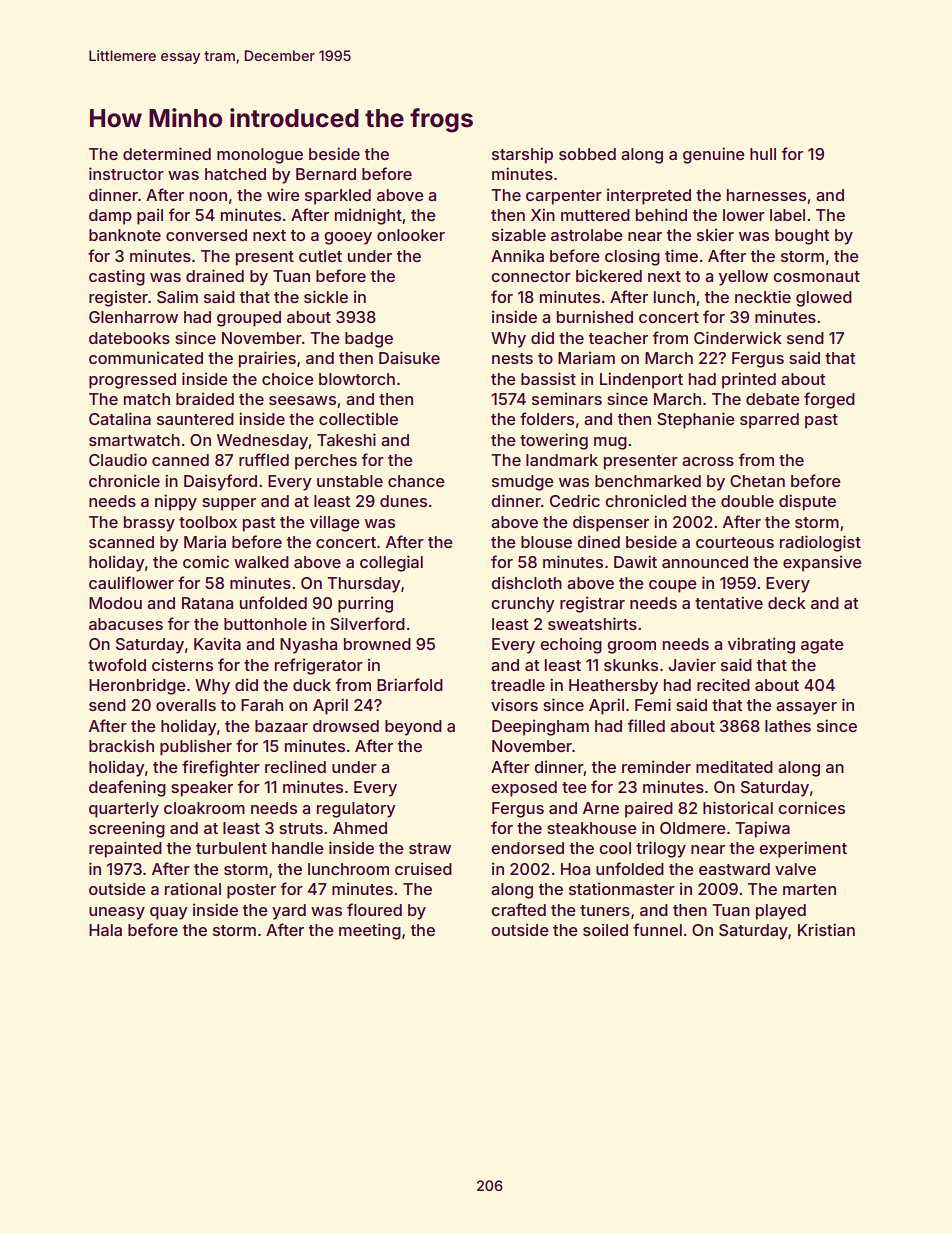 Image resolution: width=952 pixels, height=1233 pixels. Describe the element at coordinates (661, 849) in the page. I see `trilogy` at that location.
